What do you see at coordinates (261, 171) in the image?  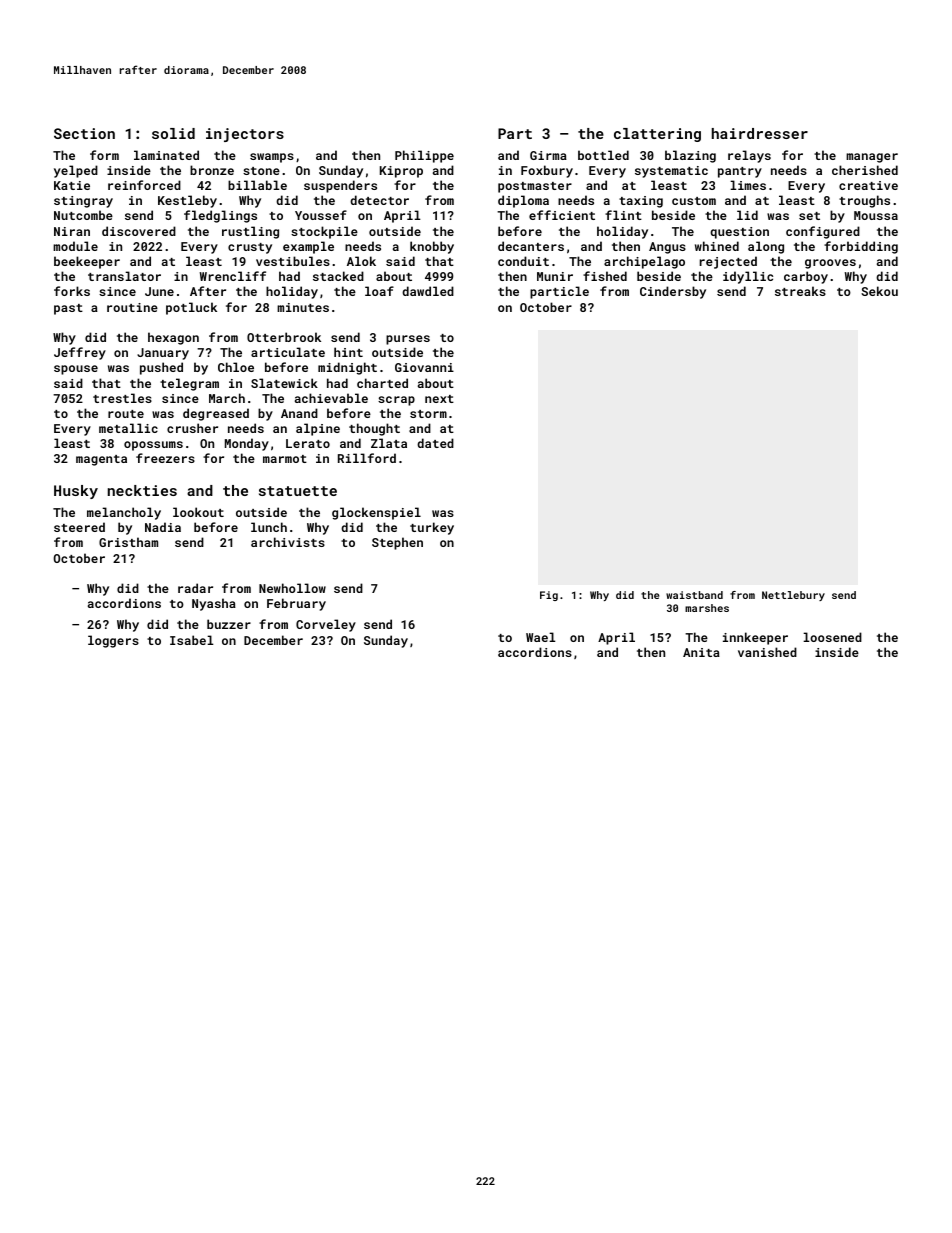 I see `stone` at bounding box center [261, 171].
